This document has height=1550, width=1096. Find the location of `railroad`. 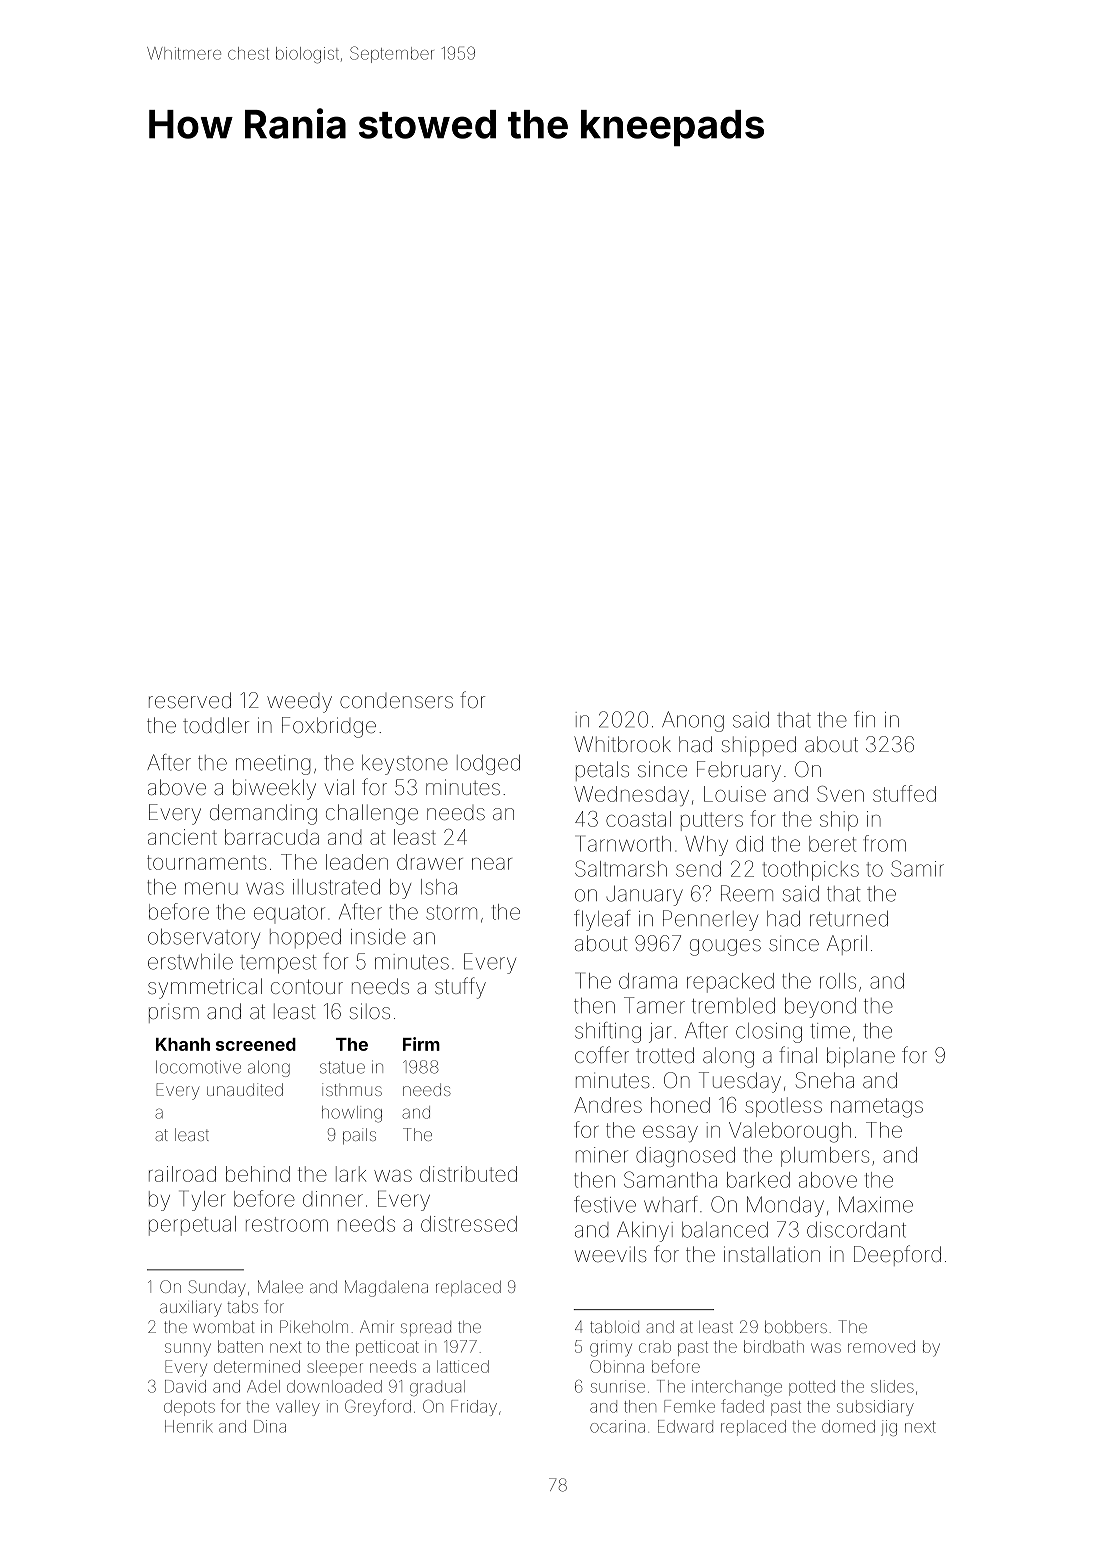

railroad is located at coordinates (182, 1174).
